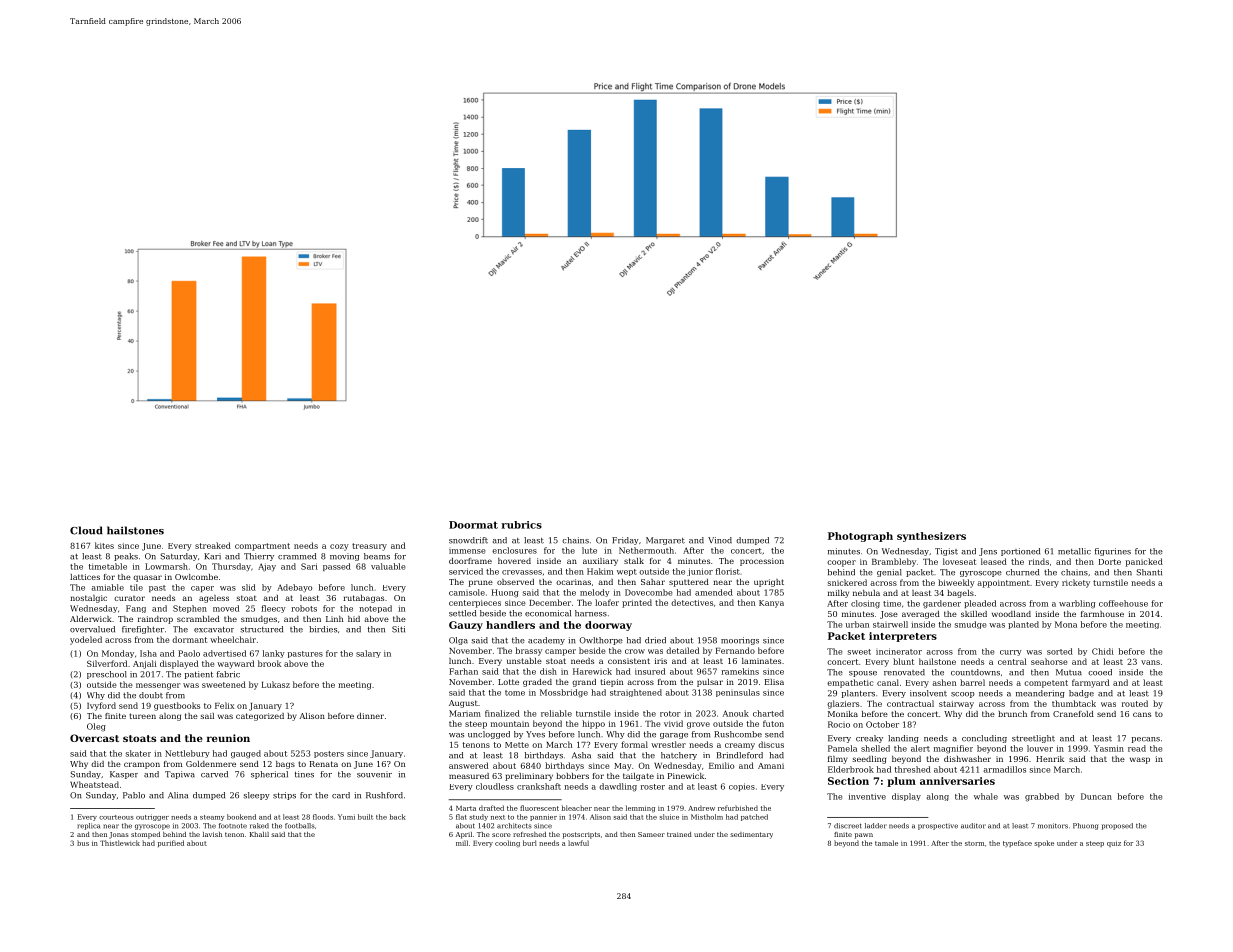 Image resolution: width=1233 pixels, height=952 pixels. Describe the element at coordinates (910, 703) in the image. I see `contractual` at that location.
